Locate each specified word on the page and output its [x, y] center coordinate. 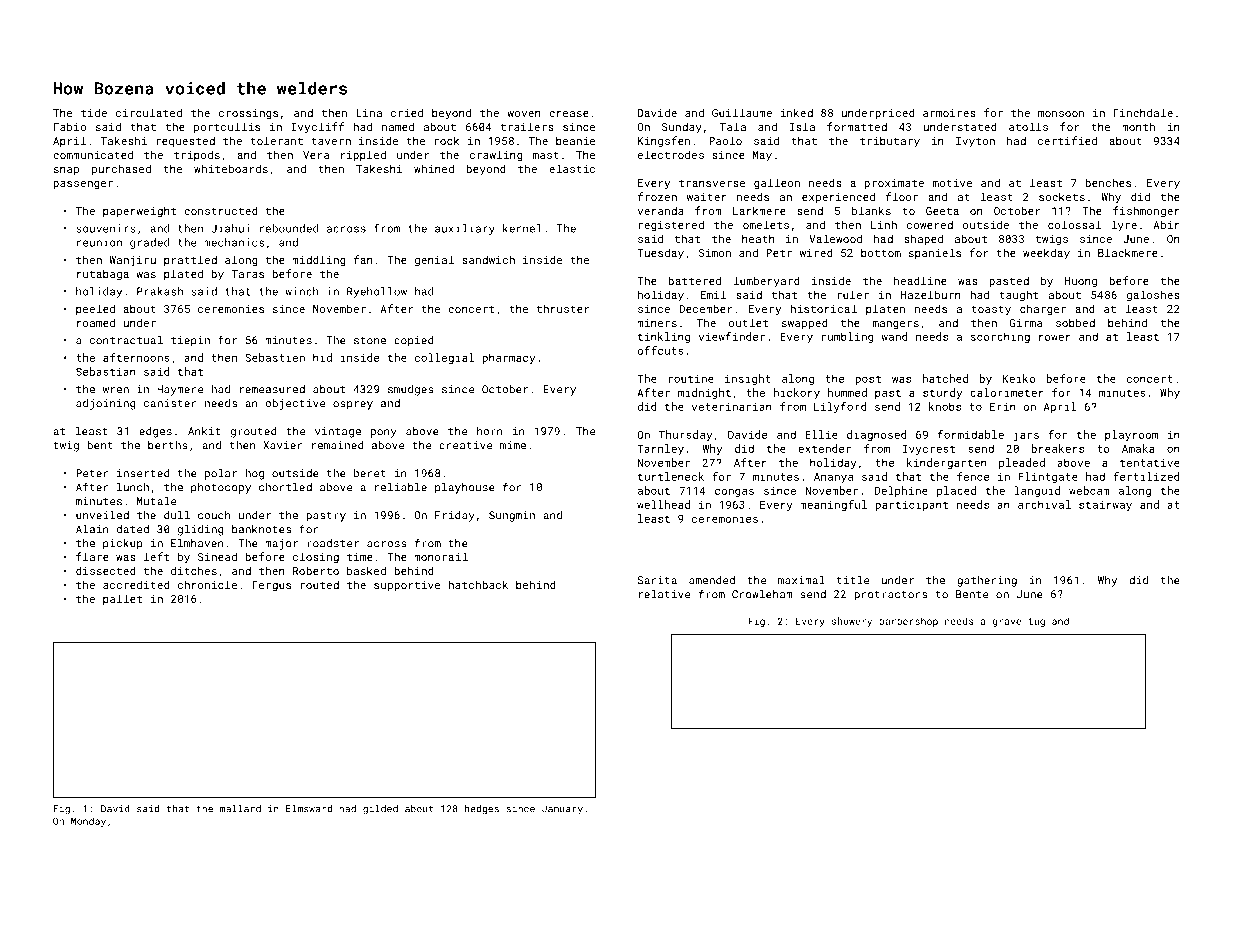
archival [1044, 504]
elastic [572, 168]
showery [852, 622]
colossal [1074, 224]
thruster [563, 308]
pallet [122, 599]
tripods [197, 155]
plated [183, 274]
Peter [92, 473]
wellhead [663, 504]
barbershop [908, 622]
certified [1067, 140]
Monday [88, 822]
